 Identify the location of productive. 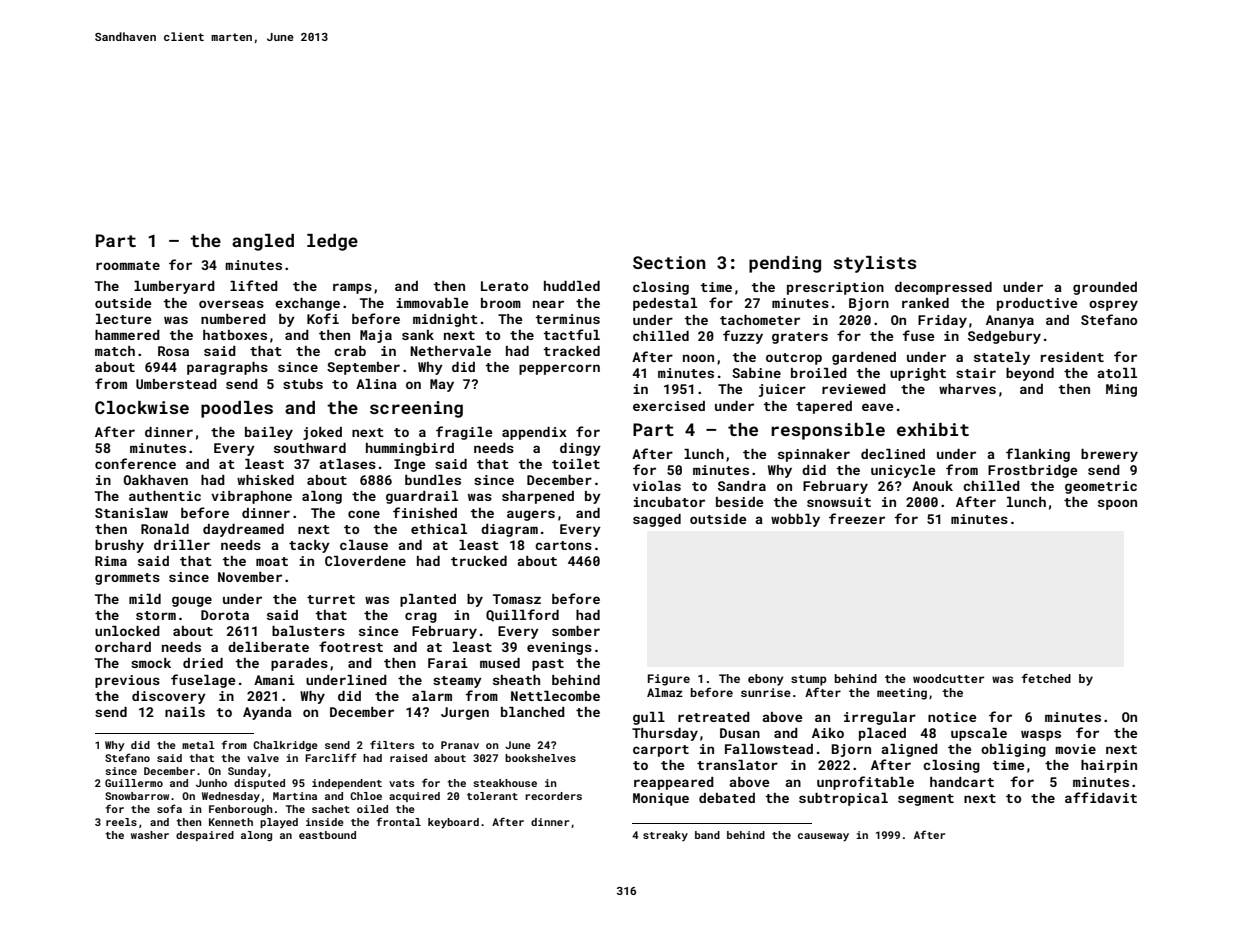
(1037, 304).
